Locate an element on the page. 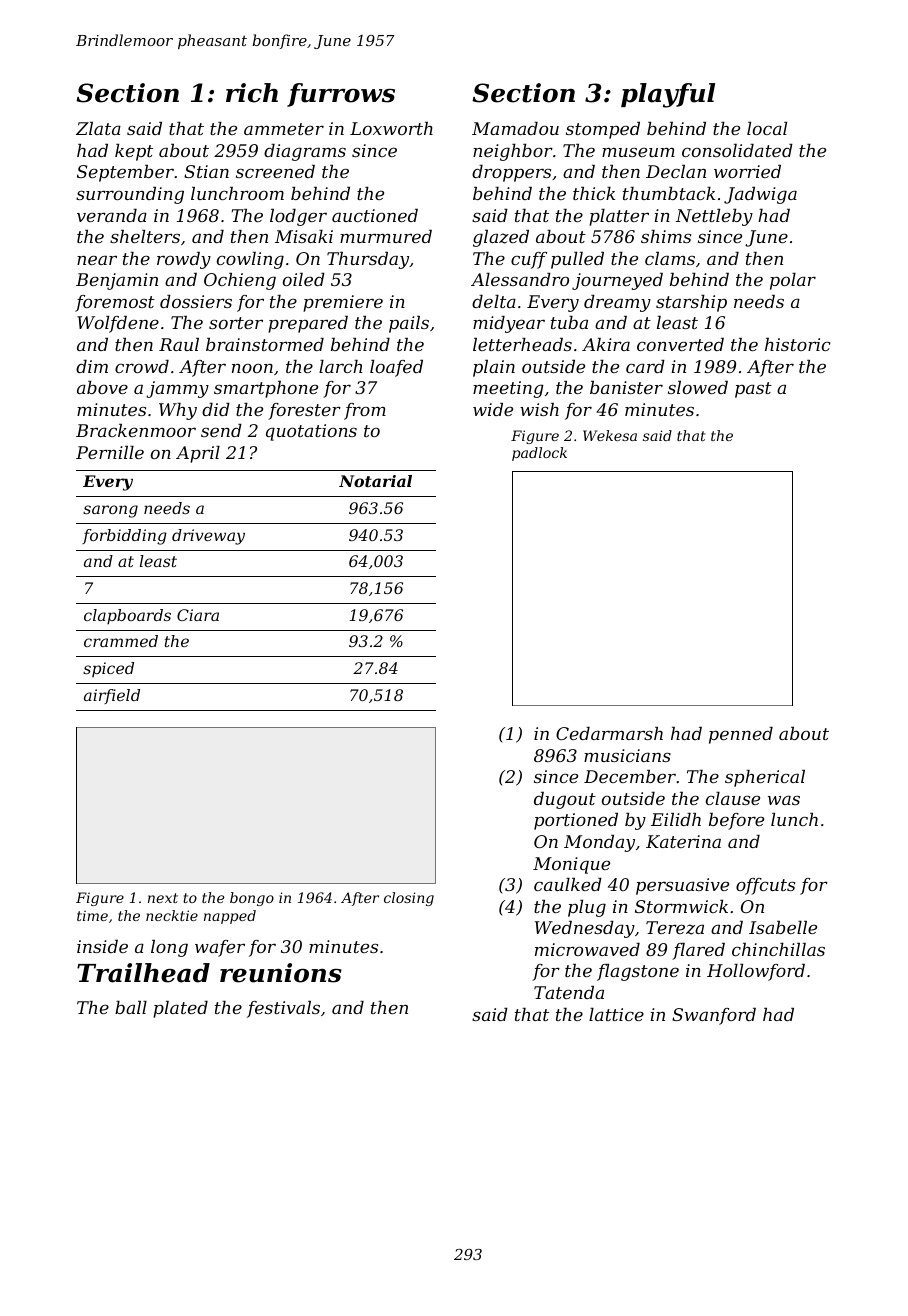  Cedarmarsh is located at coordinates (609, 733).
